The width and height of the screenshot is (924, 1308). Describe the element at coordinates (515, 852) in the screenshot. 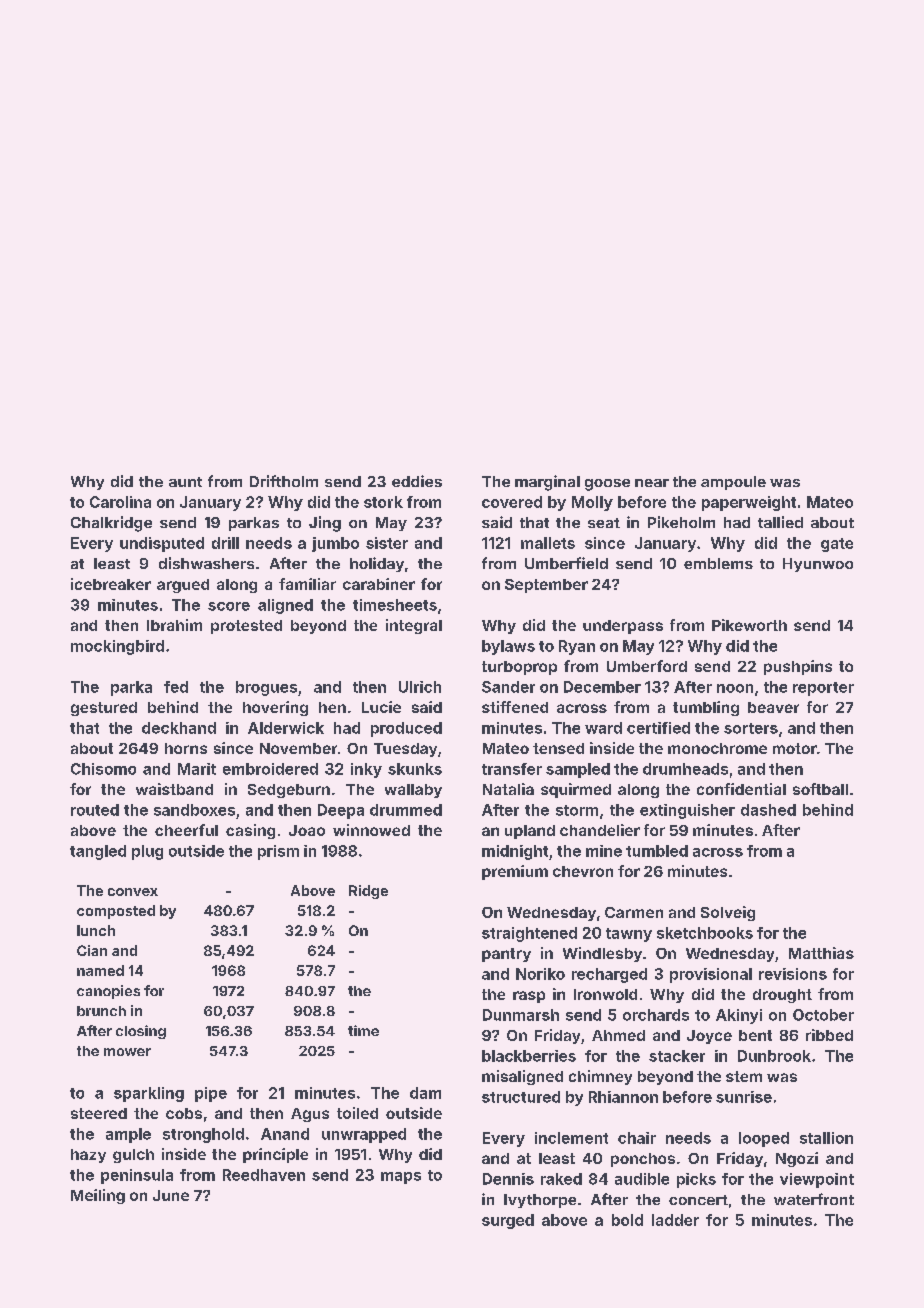

I see `midnight` at that location.
